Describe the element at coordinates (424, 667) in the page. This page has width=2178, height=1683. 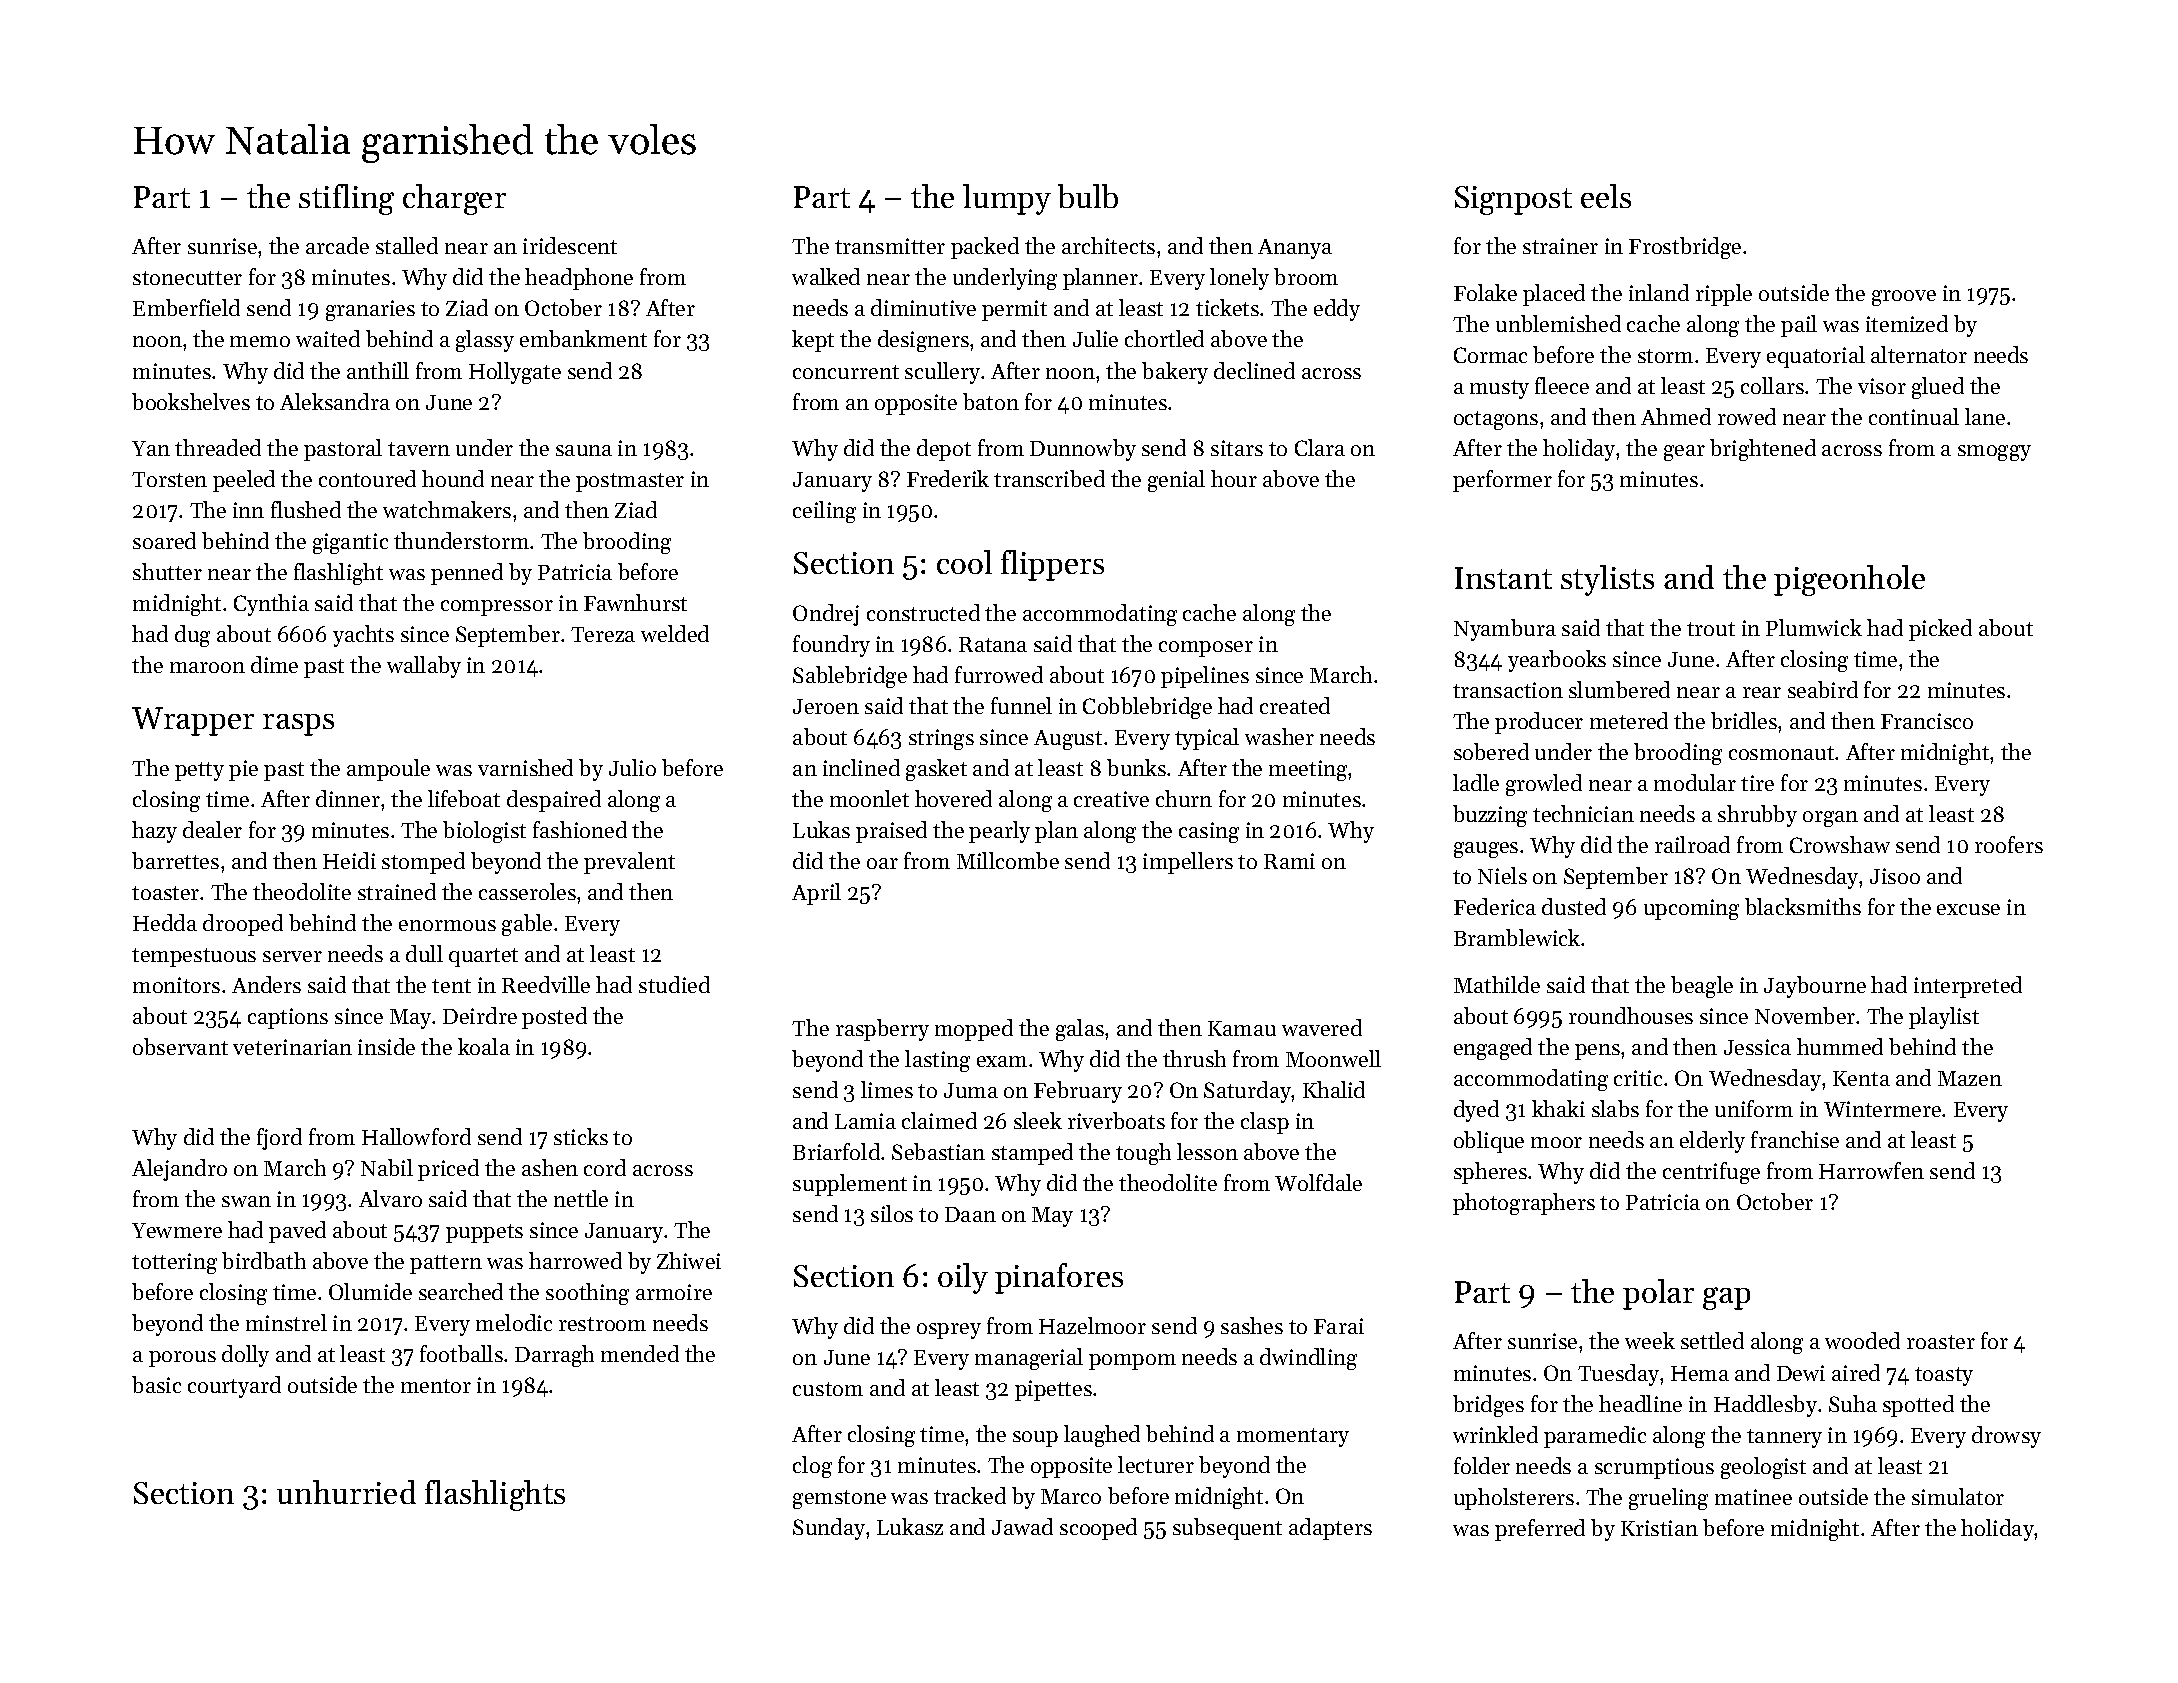
I see `wallaby` at that location.
